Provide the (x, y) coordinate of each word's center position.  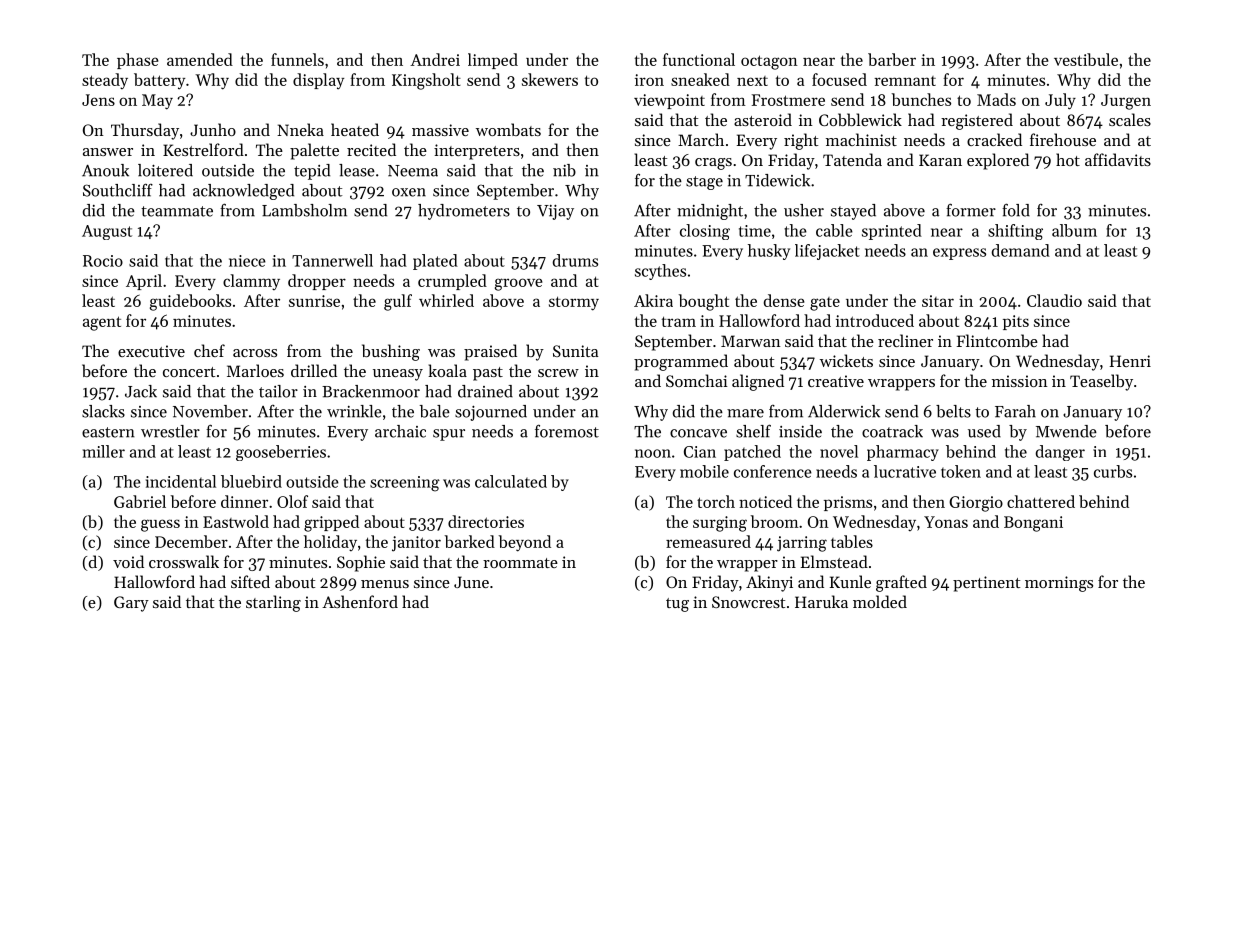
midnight (710, 212)
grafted (901, 583)
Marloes (255, 370)
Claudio (1054, 300)
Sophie (361, 563)
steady (105, 81)
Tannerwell (332, 260)
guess (160, 525)
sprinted (892, 232)
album (1074, 230)
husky (769, 252)
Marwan (751, 341)
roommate (520, 563)
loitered (165, 170)
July (1060, 101)
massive (440, 130)
